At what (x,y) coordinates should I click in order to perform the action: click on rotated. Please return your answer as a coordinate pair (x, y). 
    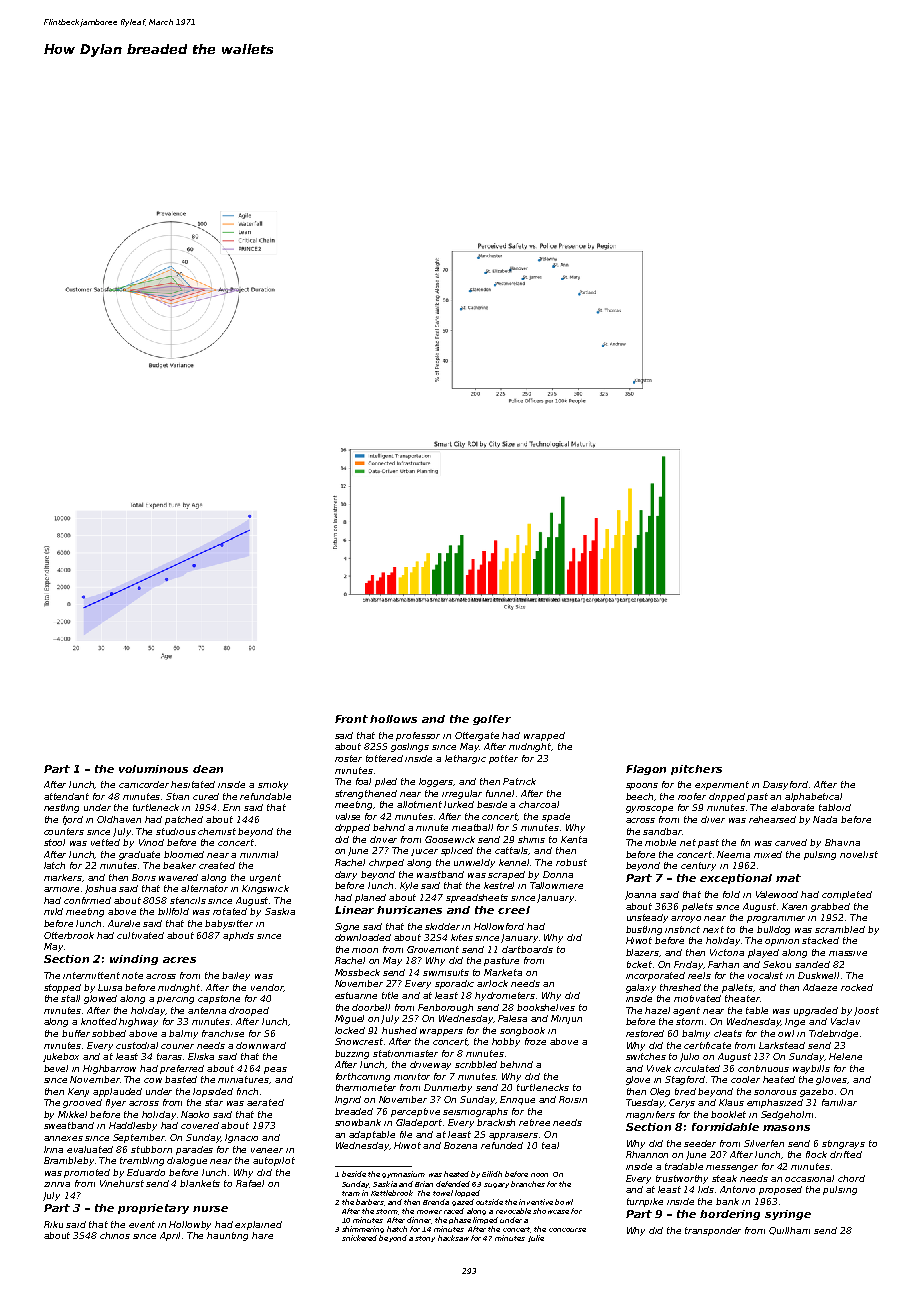
    Looking at the image, I should click on (230, 911).
